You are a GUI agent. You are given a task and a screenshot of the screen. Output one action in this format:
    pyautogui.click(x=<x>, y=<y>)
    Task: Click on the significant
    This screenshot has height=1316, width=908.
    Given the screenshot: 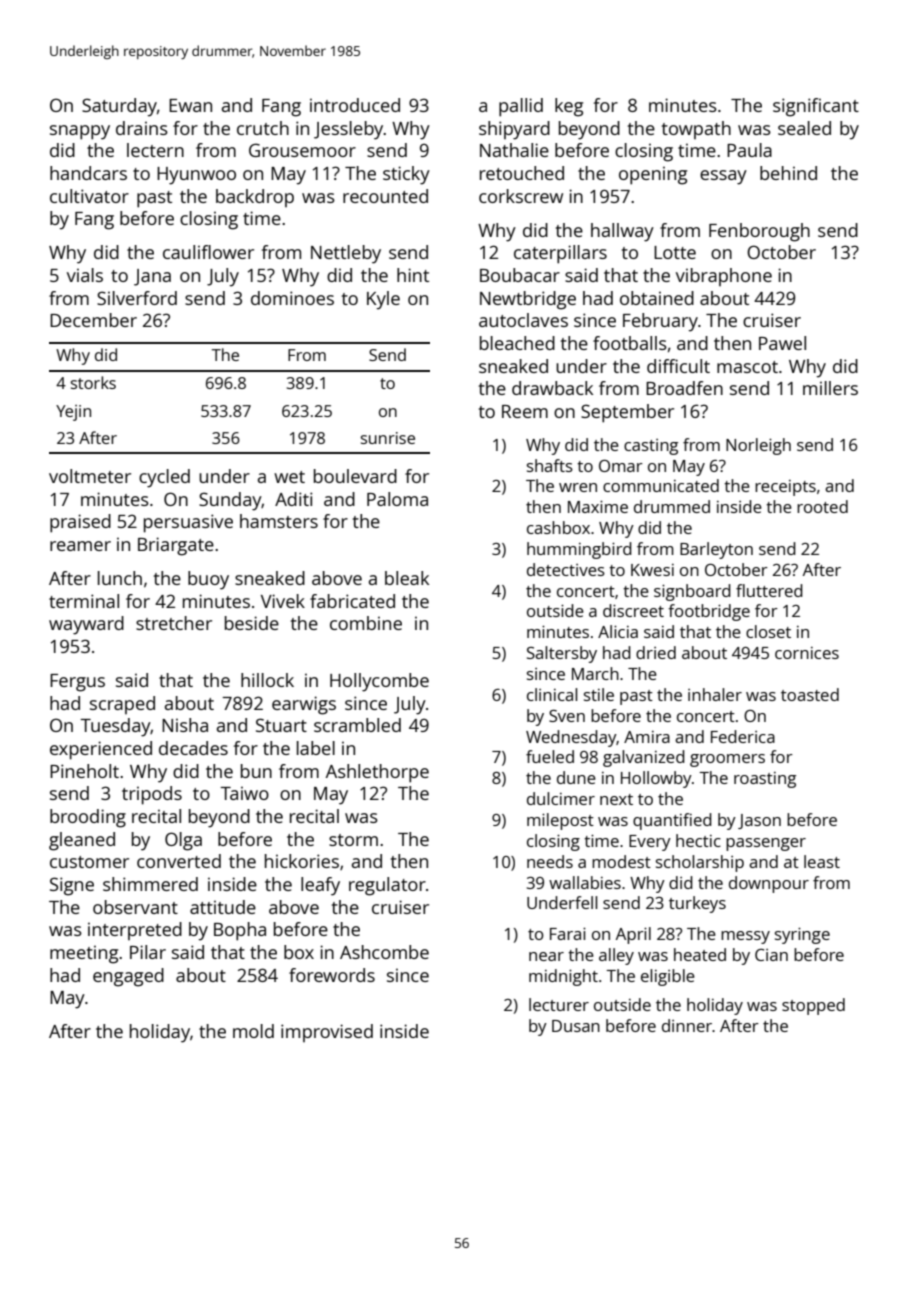 What is the action you would take?
    pyautogui.click(x=816, y=107)
